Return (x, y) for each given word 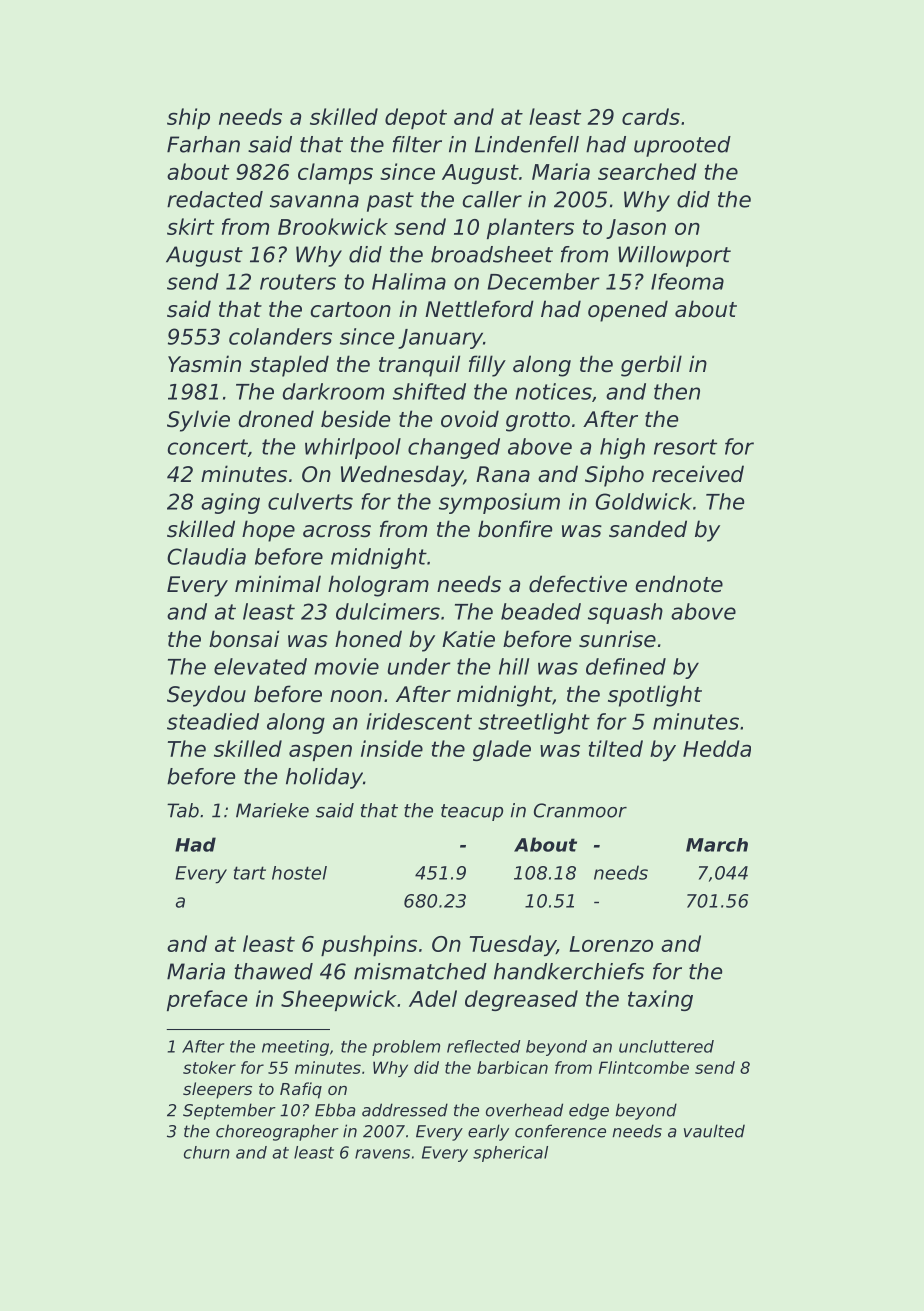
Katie (468, 639)
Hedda (717, 748)
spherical (510, 1154)
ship (188, 118)
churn (207, 1152)
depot (416, 118)
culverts (310, 501)
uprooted (682, 146)
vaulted (714, 1131)
